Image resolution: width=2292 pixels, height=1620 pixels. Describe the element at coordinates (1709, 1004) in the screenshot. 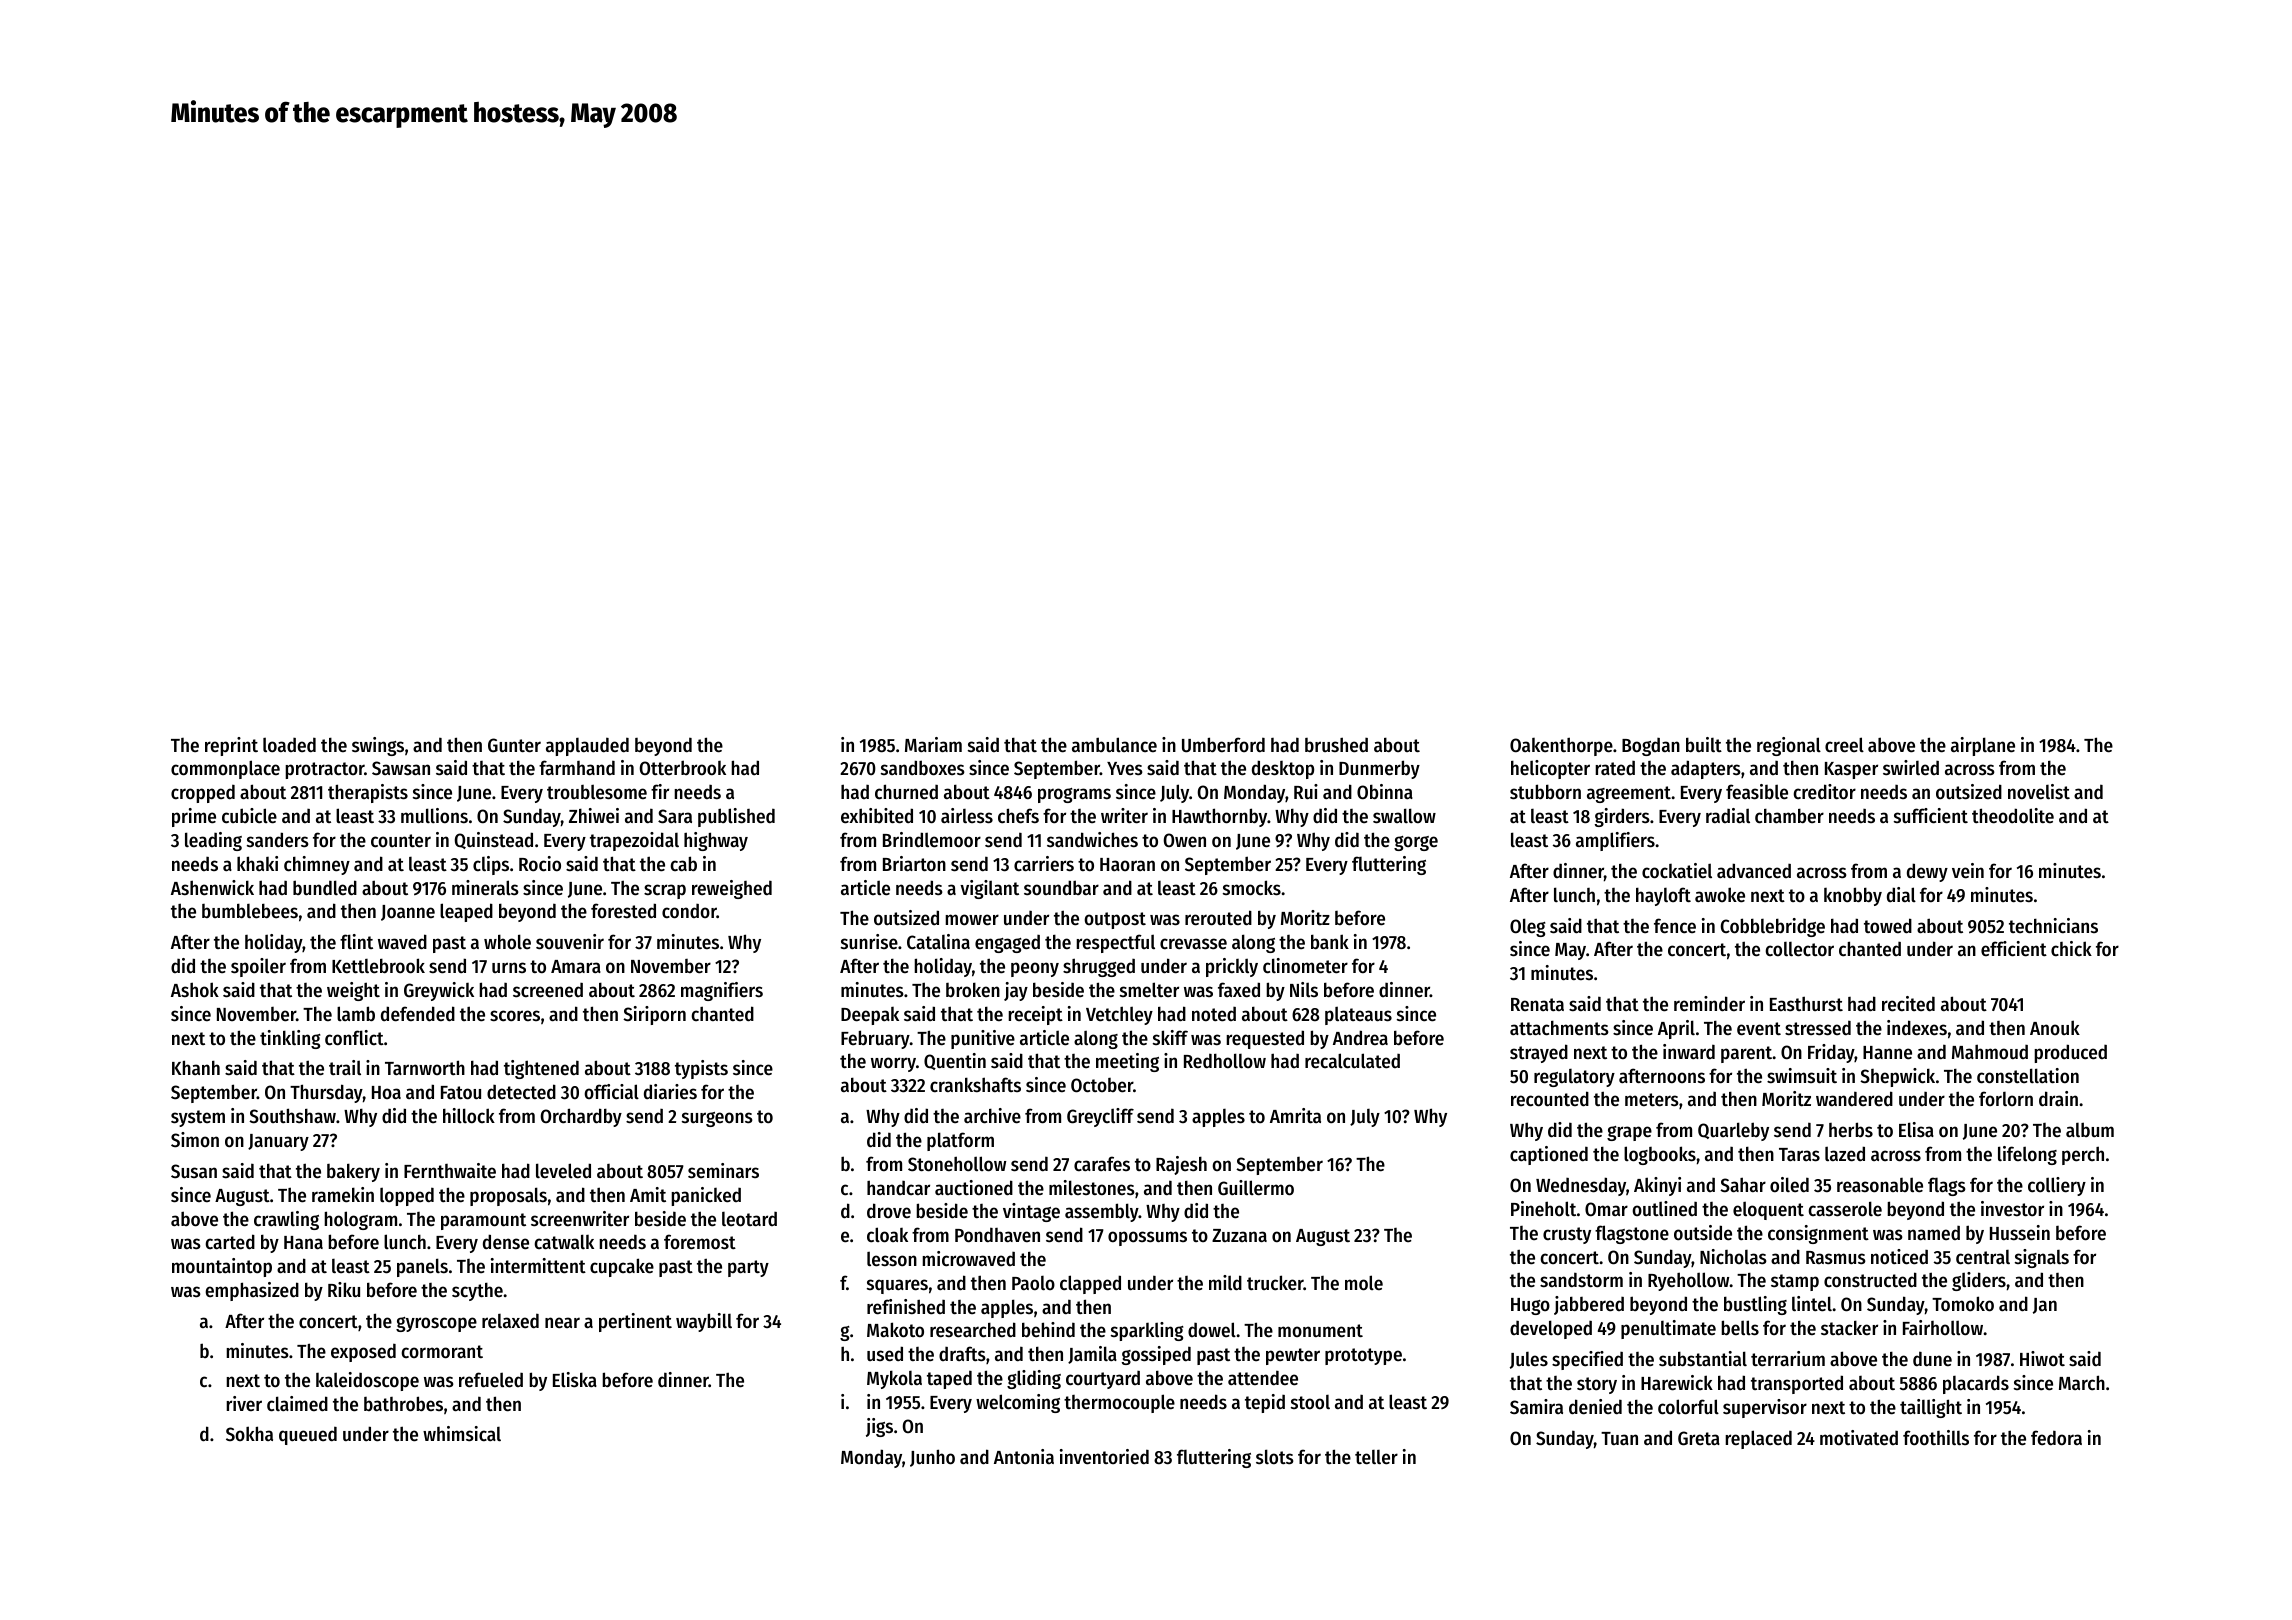

I see `reminder` at that location.
